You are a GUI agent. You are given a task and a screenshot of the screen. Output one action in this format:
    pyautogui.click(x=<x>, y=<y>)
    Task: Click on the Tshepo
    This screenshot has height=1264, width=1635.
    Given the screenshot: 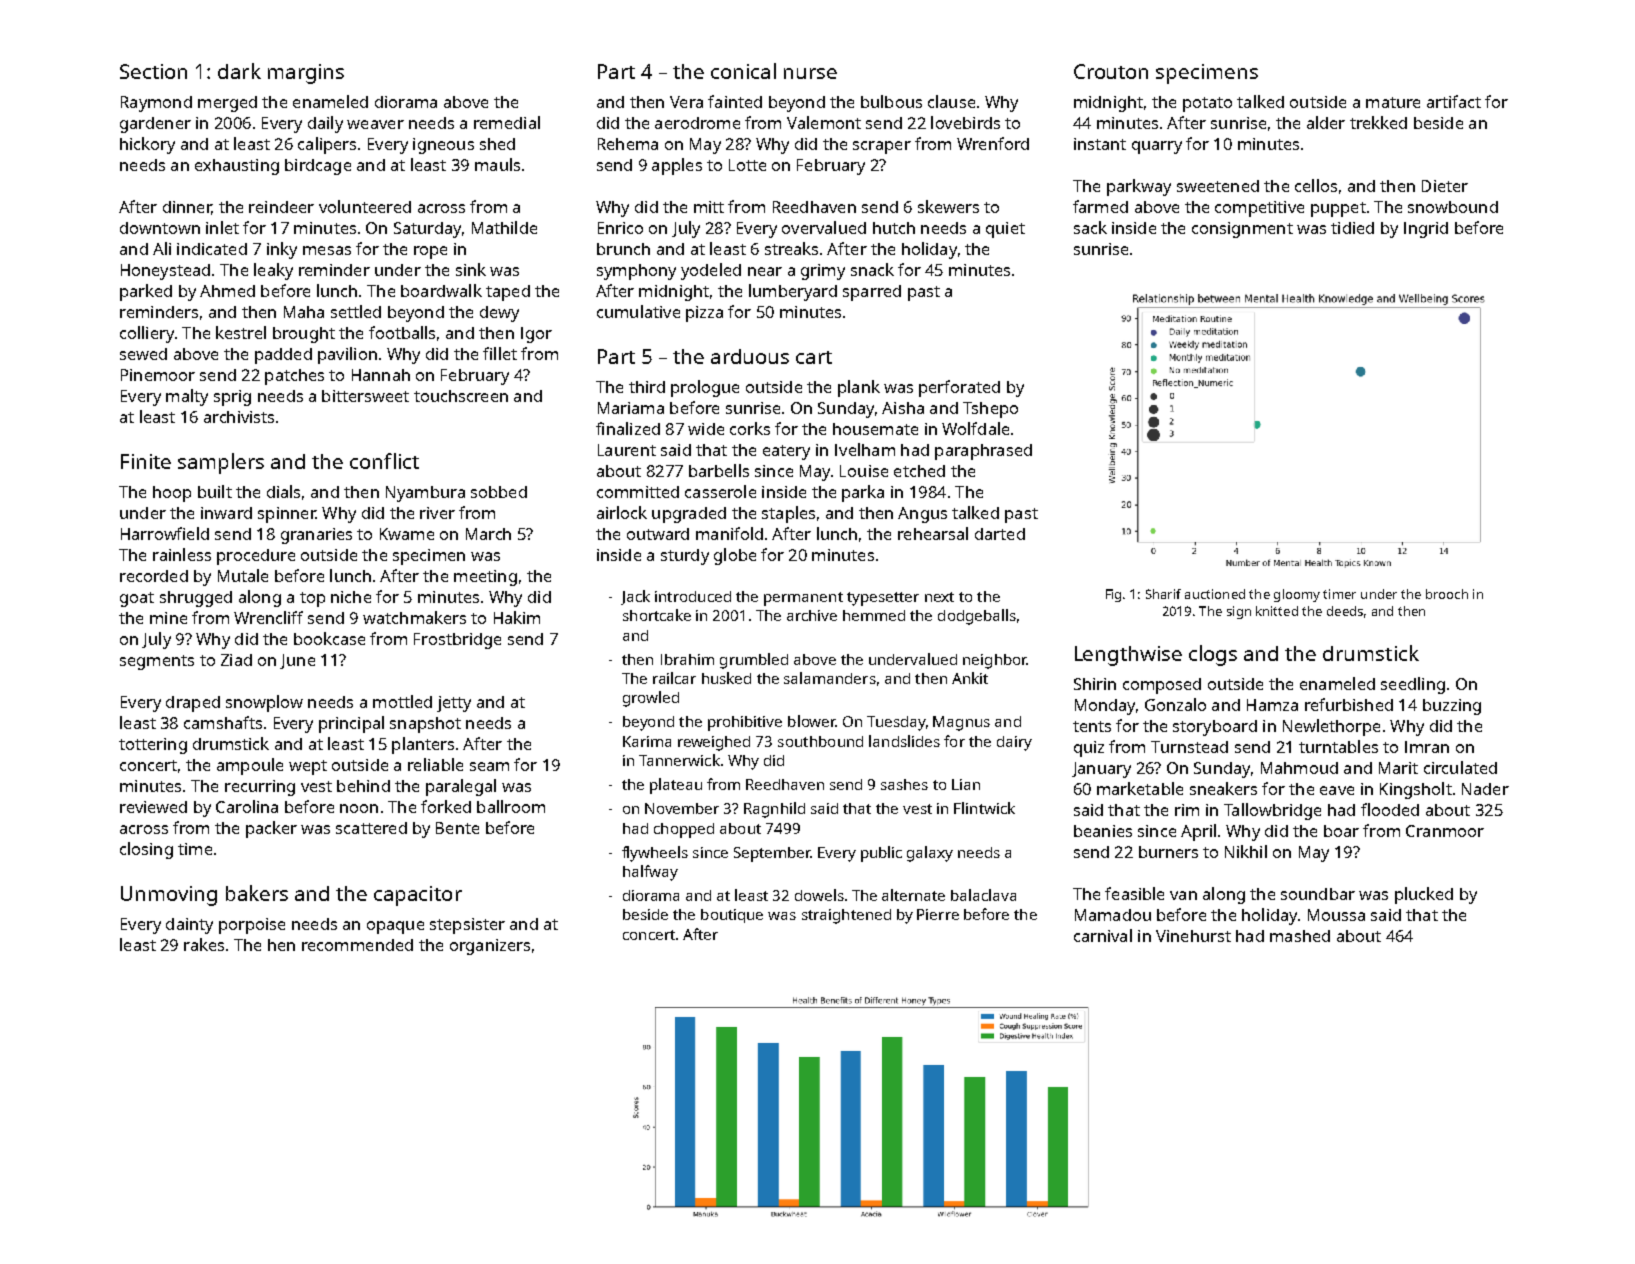 What is the action you would take?
    pyautogui.click(x=990, y=410)
